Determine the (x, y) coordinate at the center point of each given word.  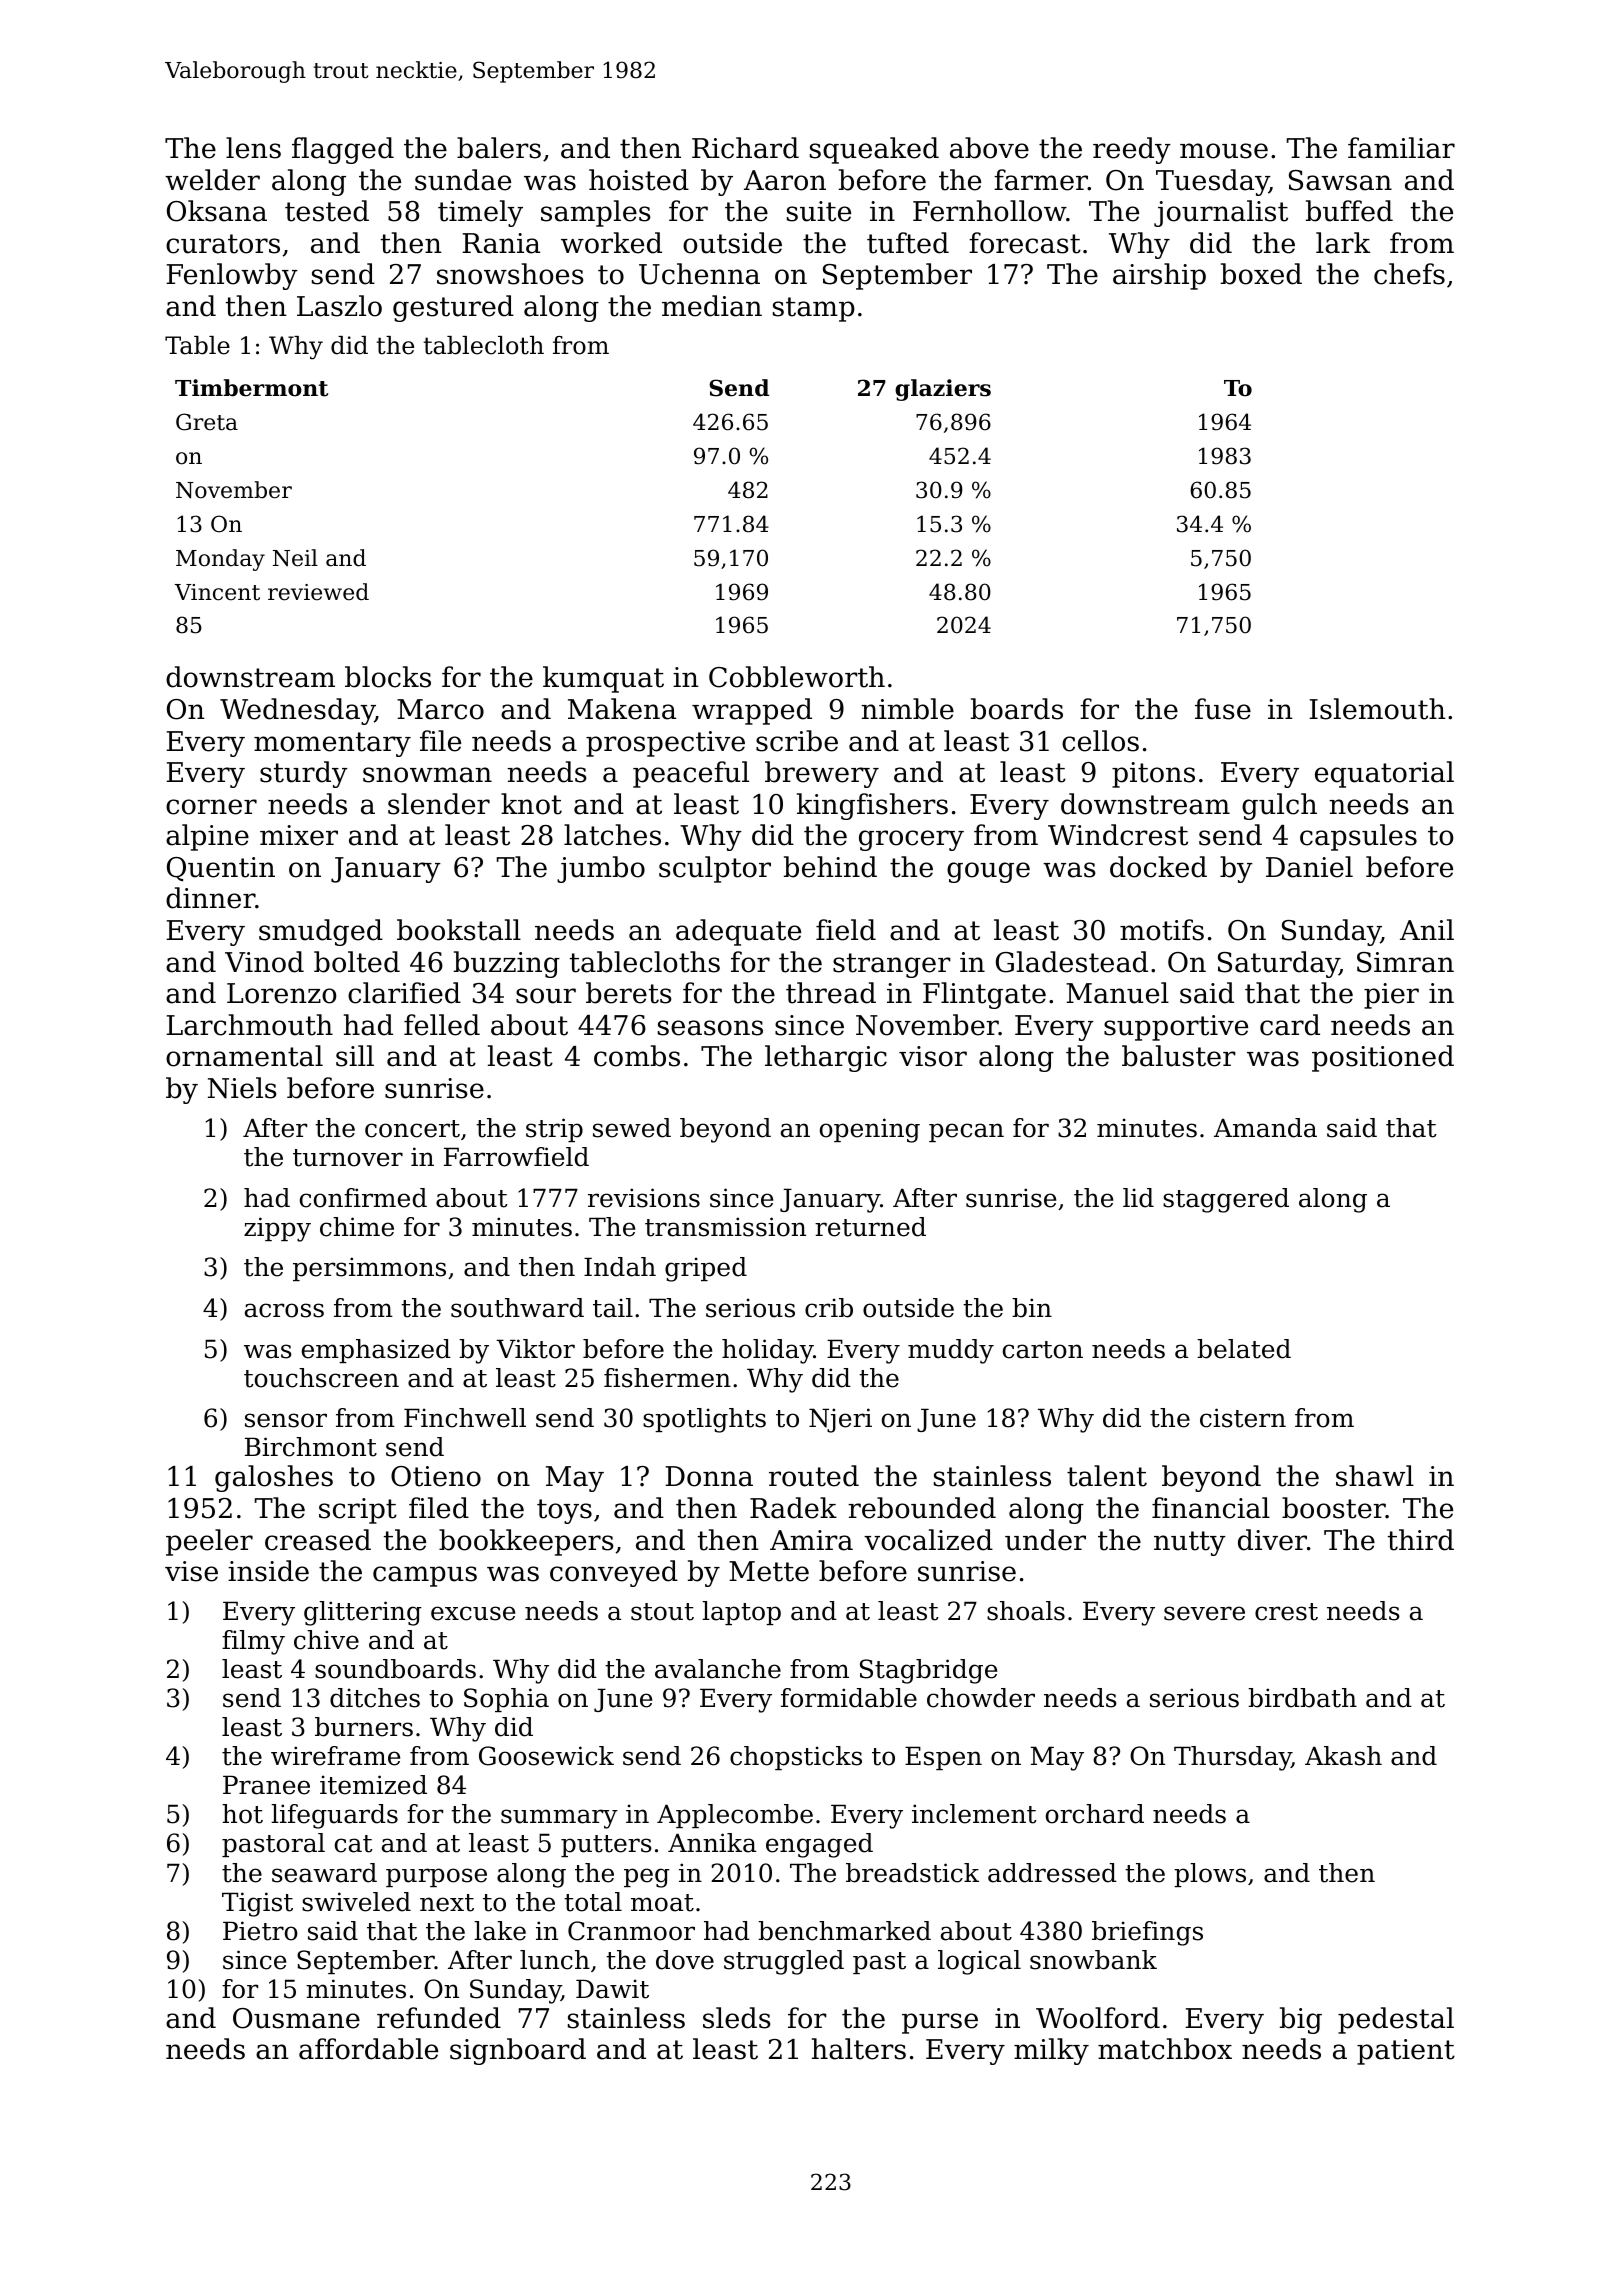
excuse (473, 1613)
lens (253, 148)
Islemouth (1377, 709)
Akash (1343, 1756)
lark (1343, 243)
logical (979, 1962)
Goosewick (546, 1756)
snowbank (1093, 1960)
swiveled (356, 1902)
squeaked (874, 150)
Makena (622, 709)
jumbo (601, 869)
